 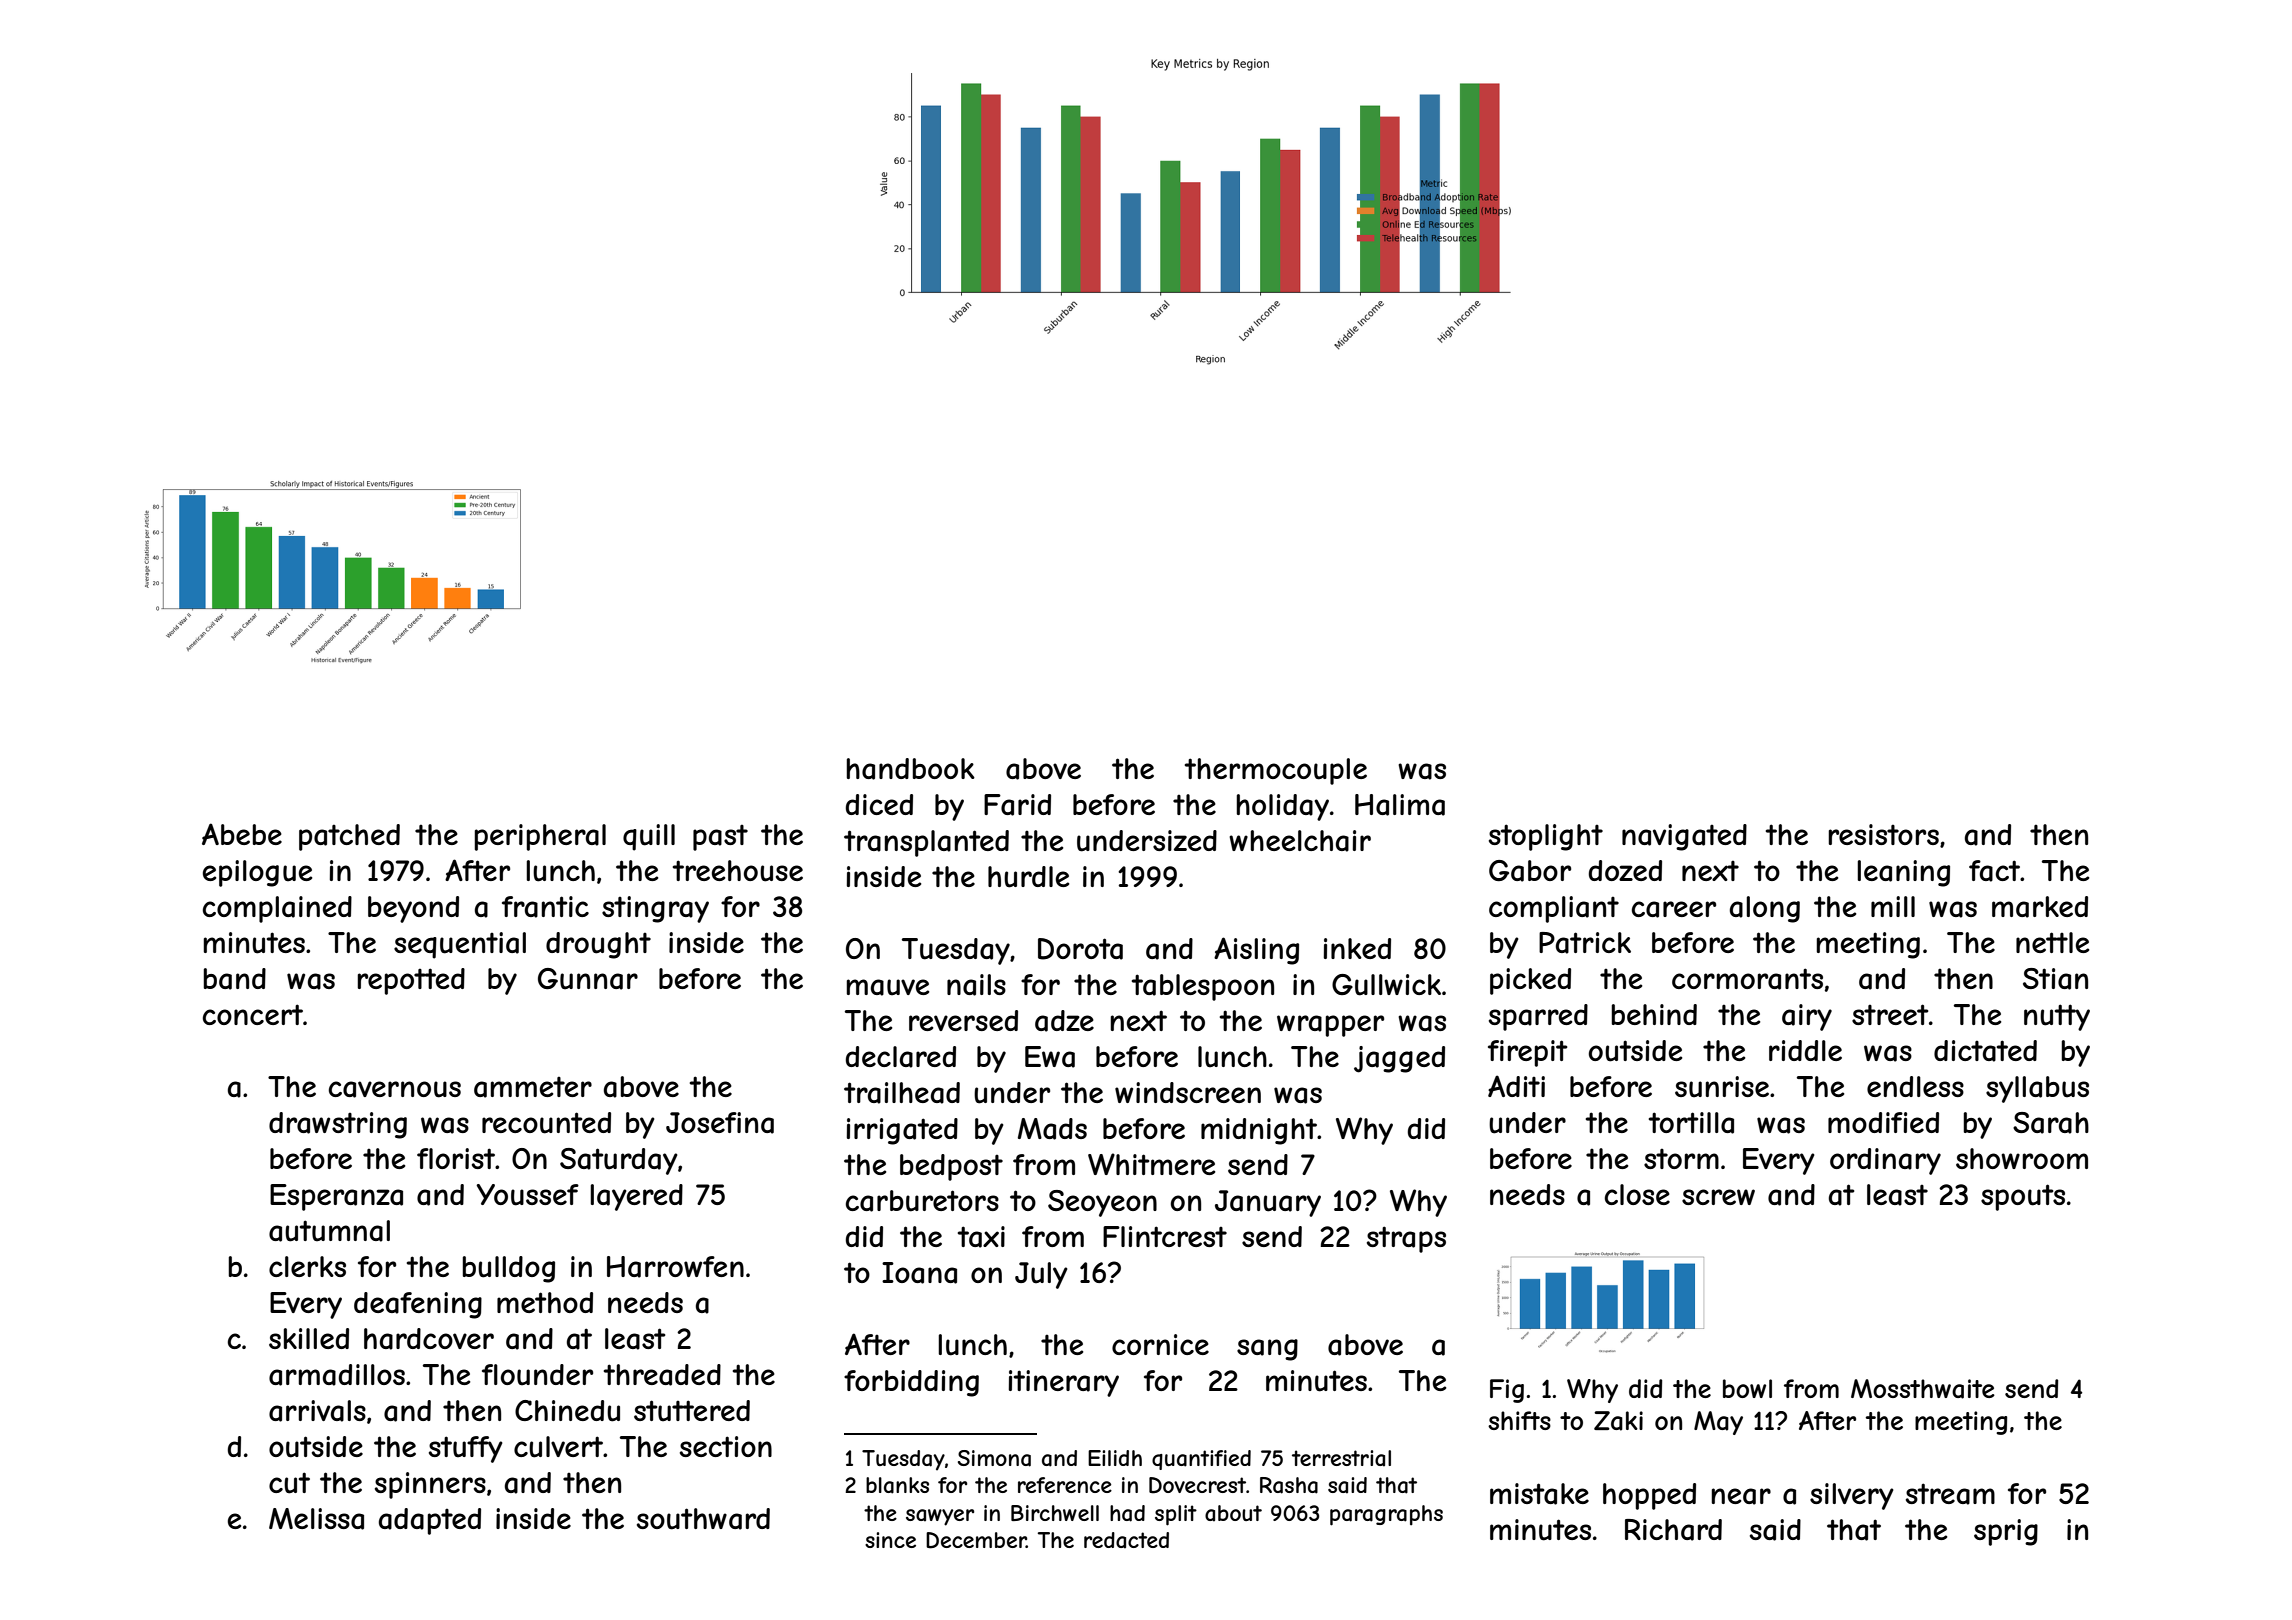 What do you see at coordinates (879, 804) in the screenshot?
I see `diced` at bounding box center [879, 804].
